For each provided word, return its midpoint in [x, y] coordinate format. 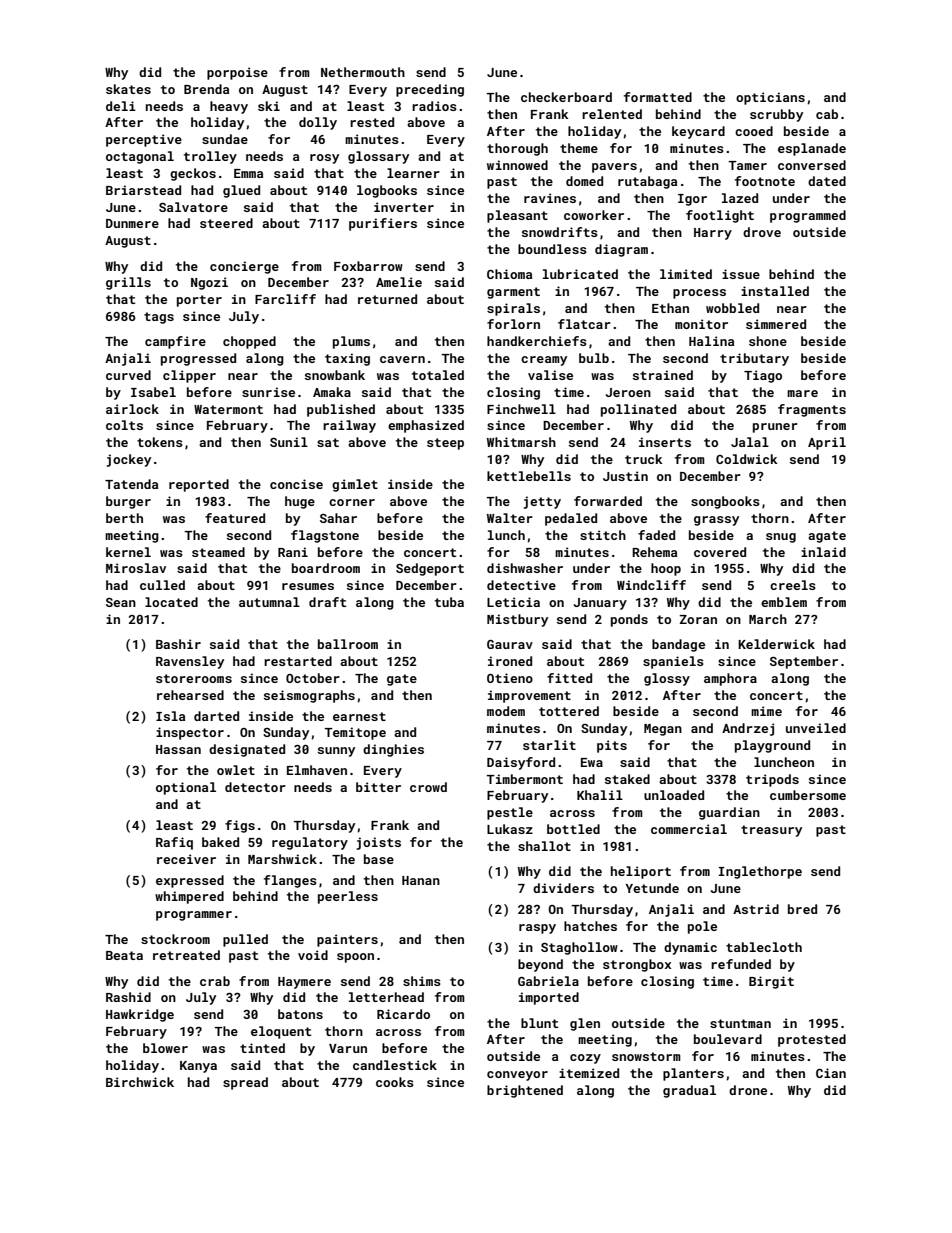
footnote [765, 181]
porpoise [237, 73]
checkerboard [566, 97]
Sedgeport [430, 569]
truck [644, 459]
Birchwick [140, 1082]
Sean [121, 602]
